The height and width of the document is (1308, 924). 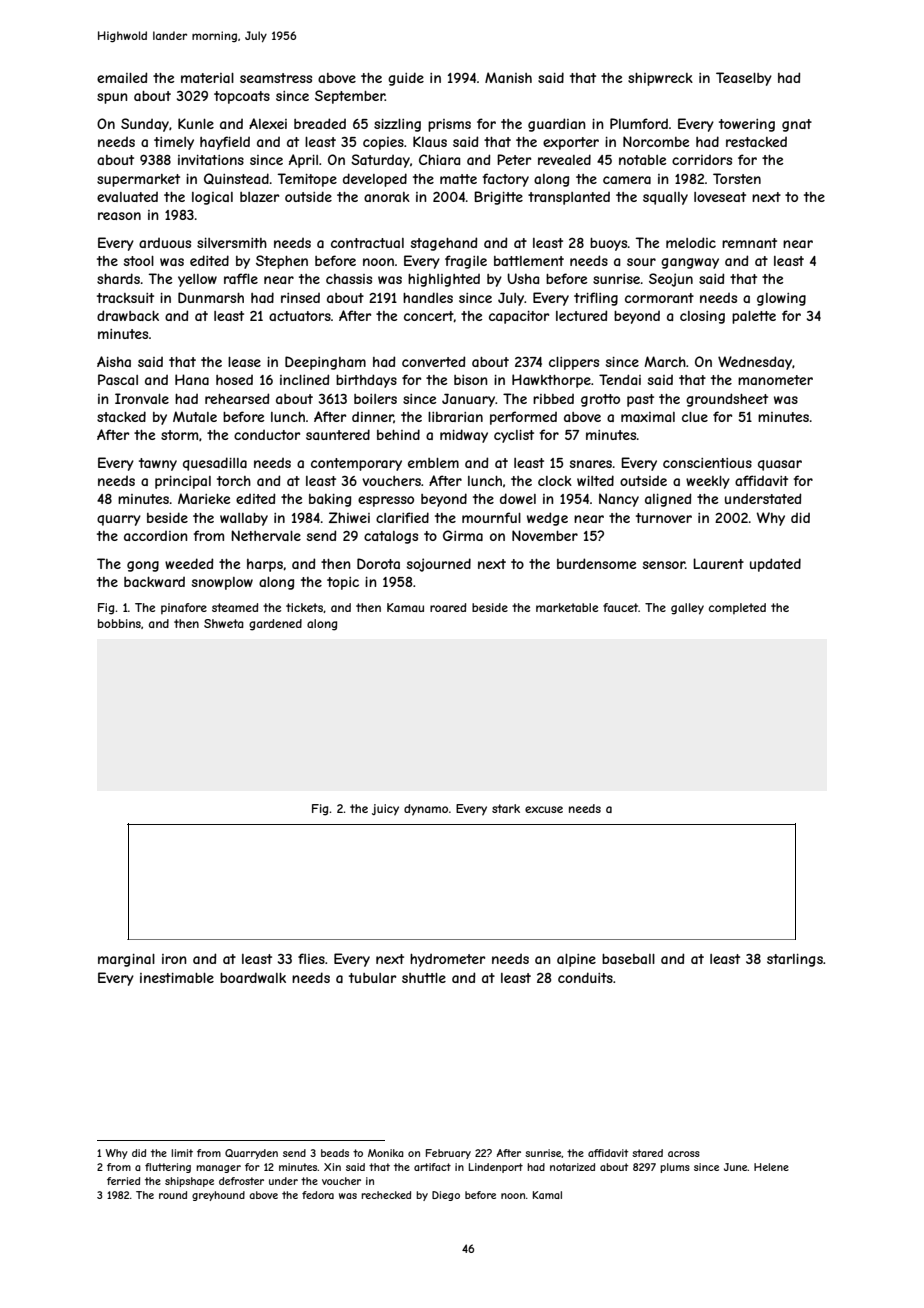 I want to click on Nancy, so click(x=619, y=500).
